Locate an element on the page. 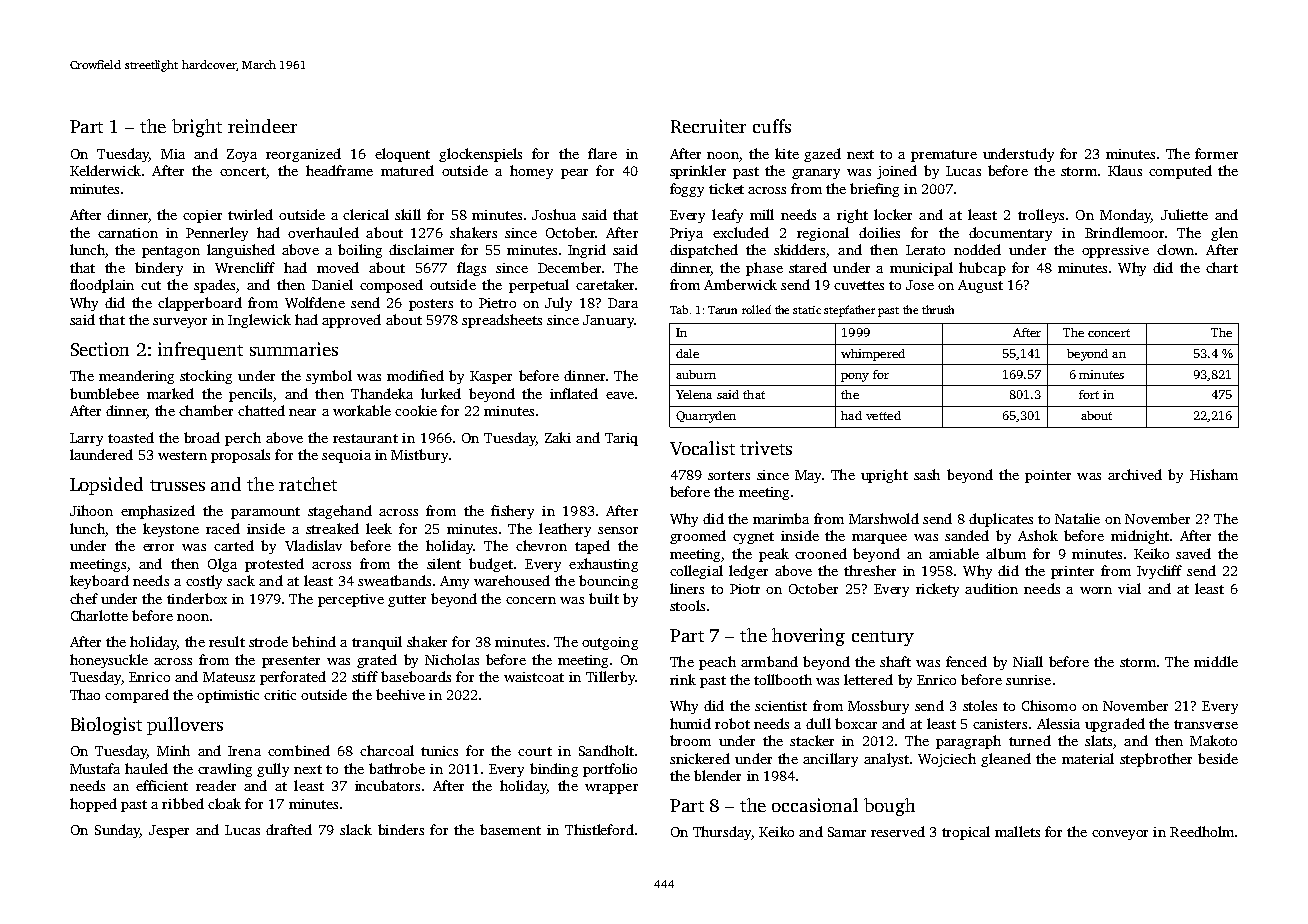 Image resolution: width=1308 pixels, height=924 pixels. Zoya is located at coordinates (242, 155).
